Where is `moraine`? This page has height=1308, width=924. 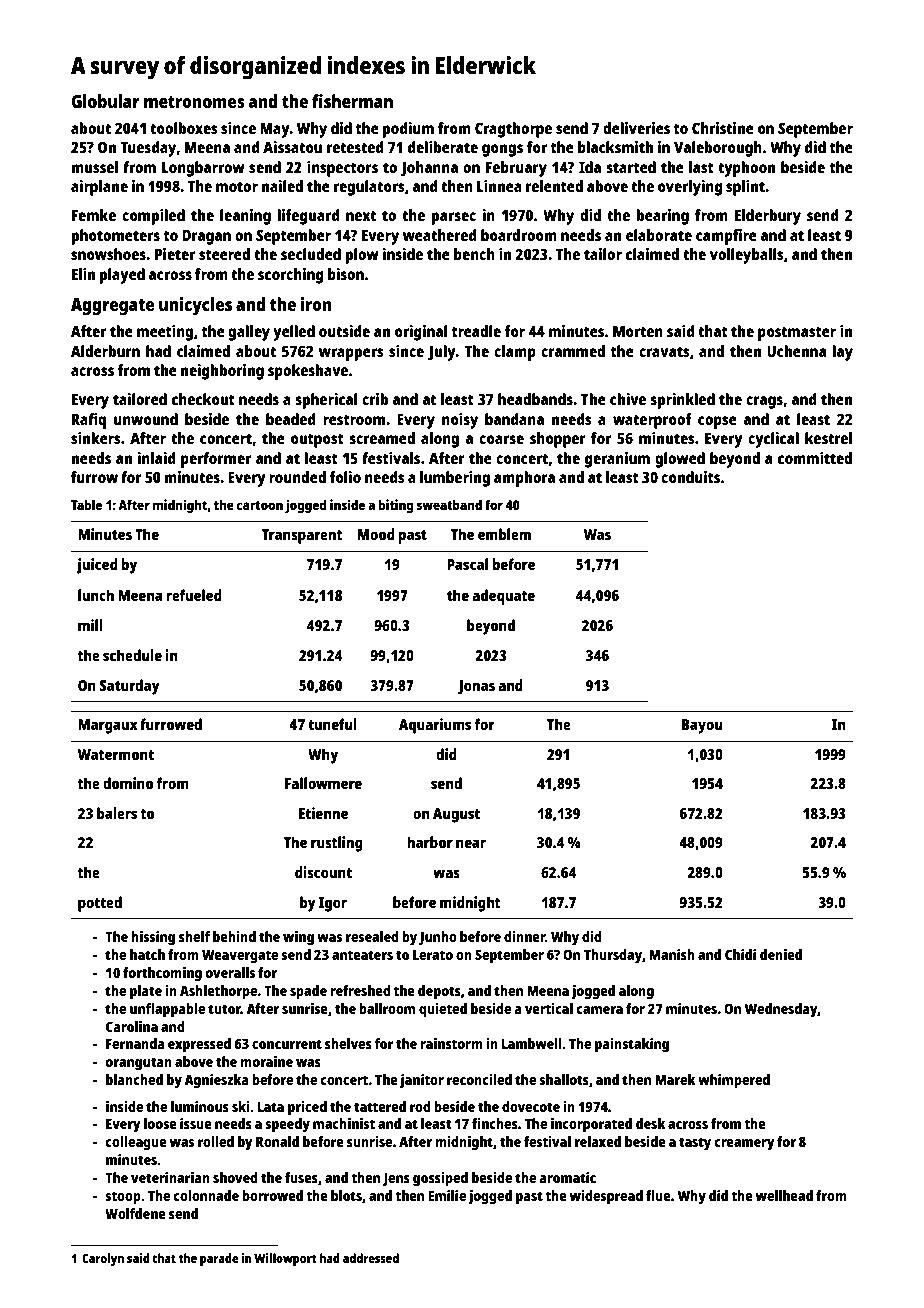 moraine is located at coordinates (266, 1061).
